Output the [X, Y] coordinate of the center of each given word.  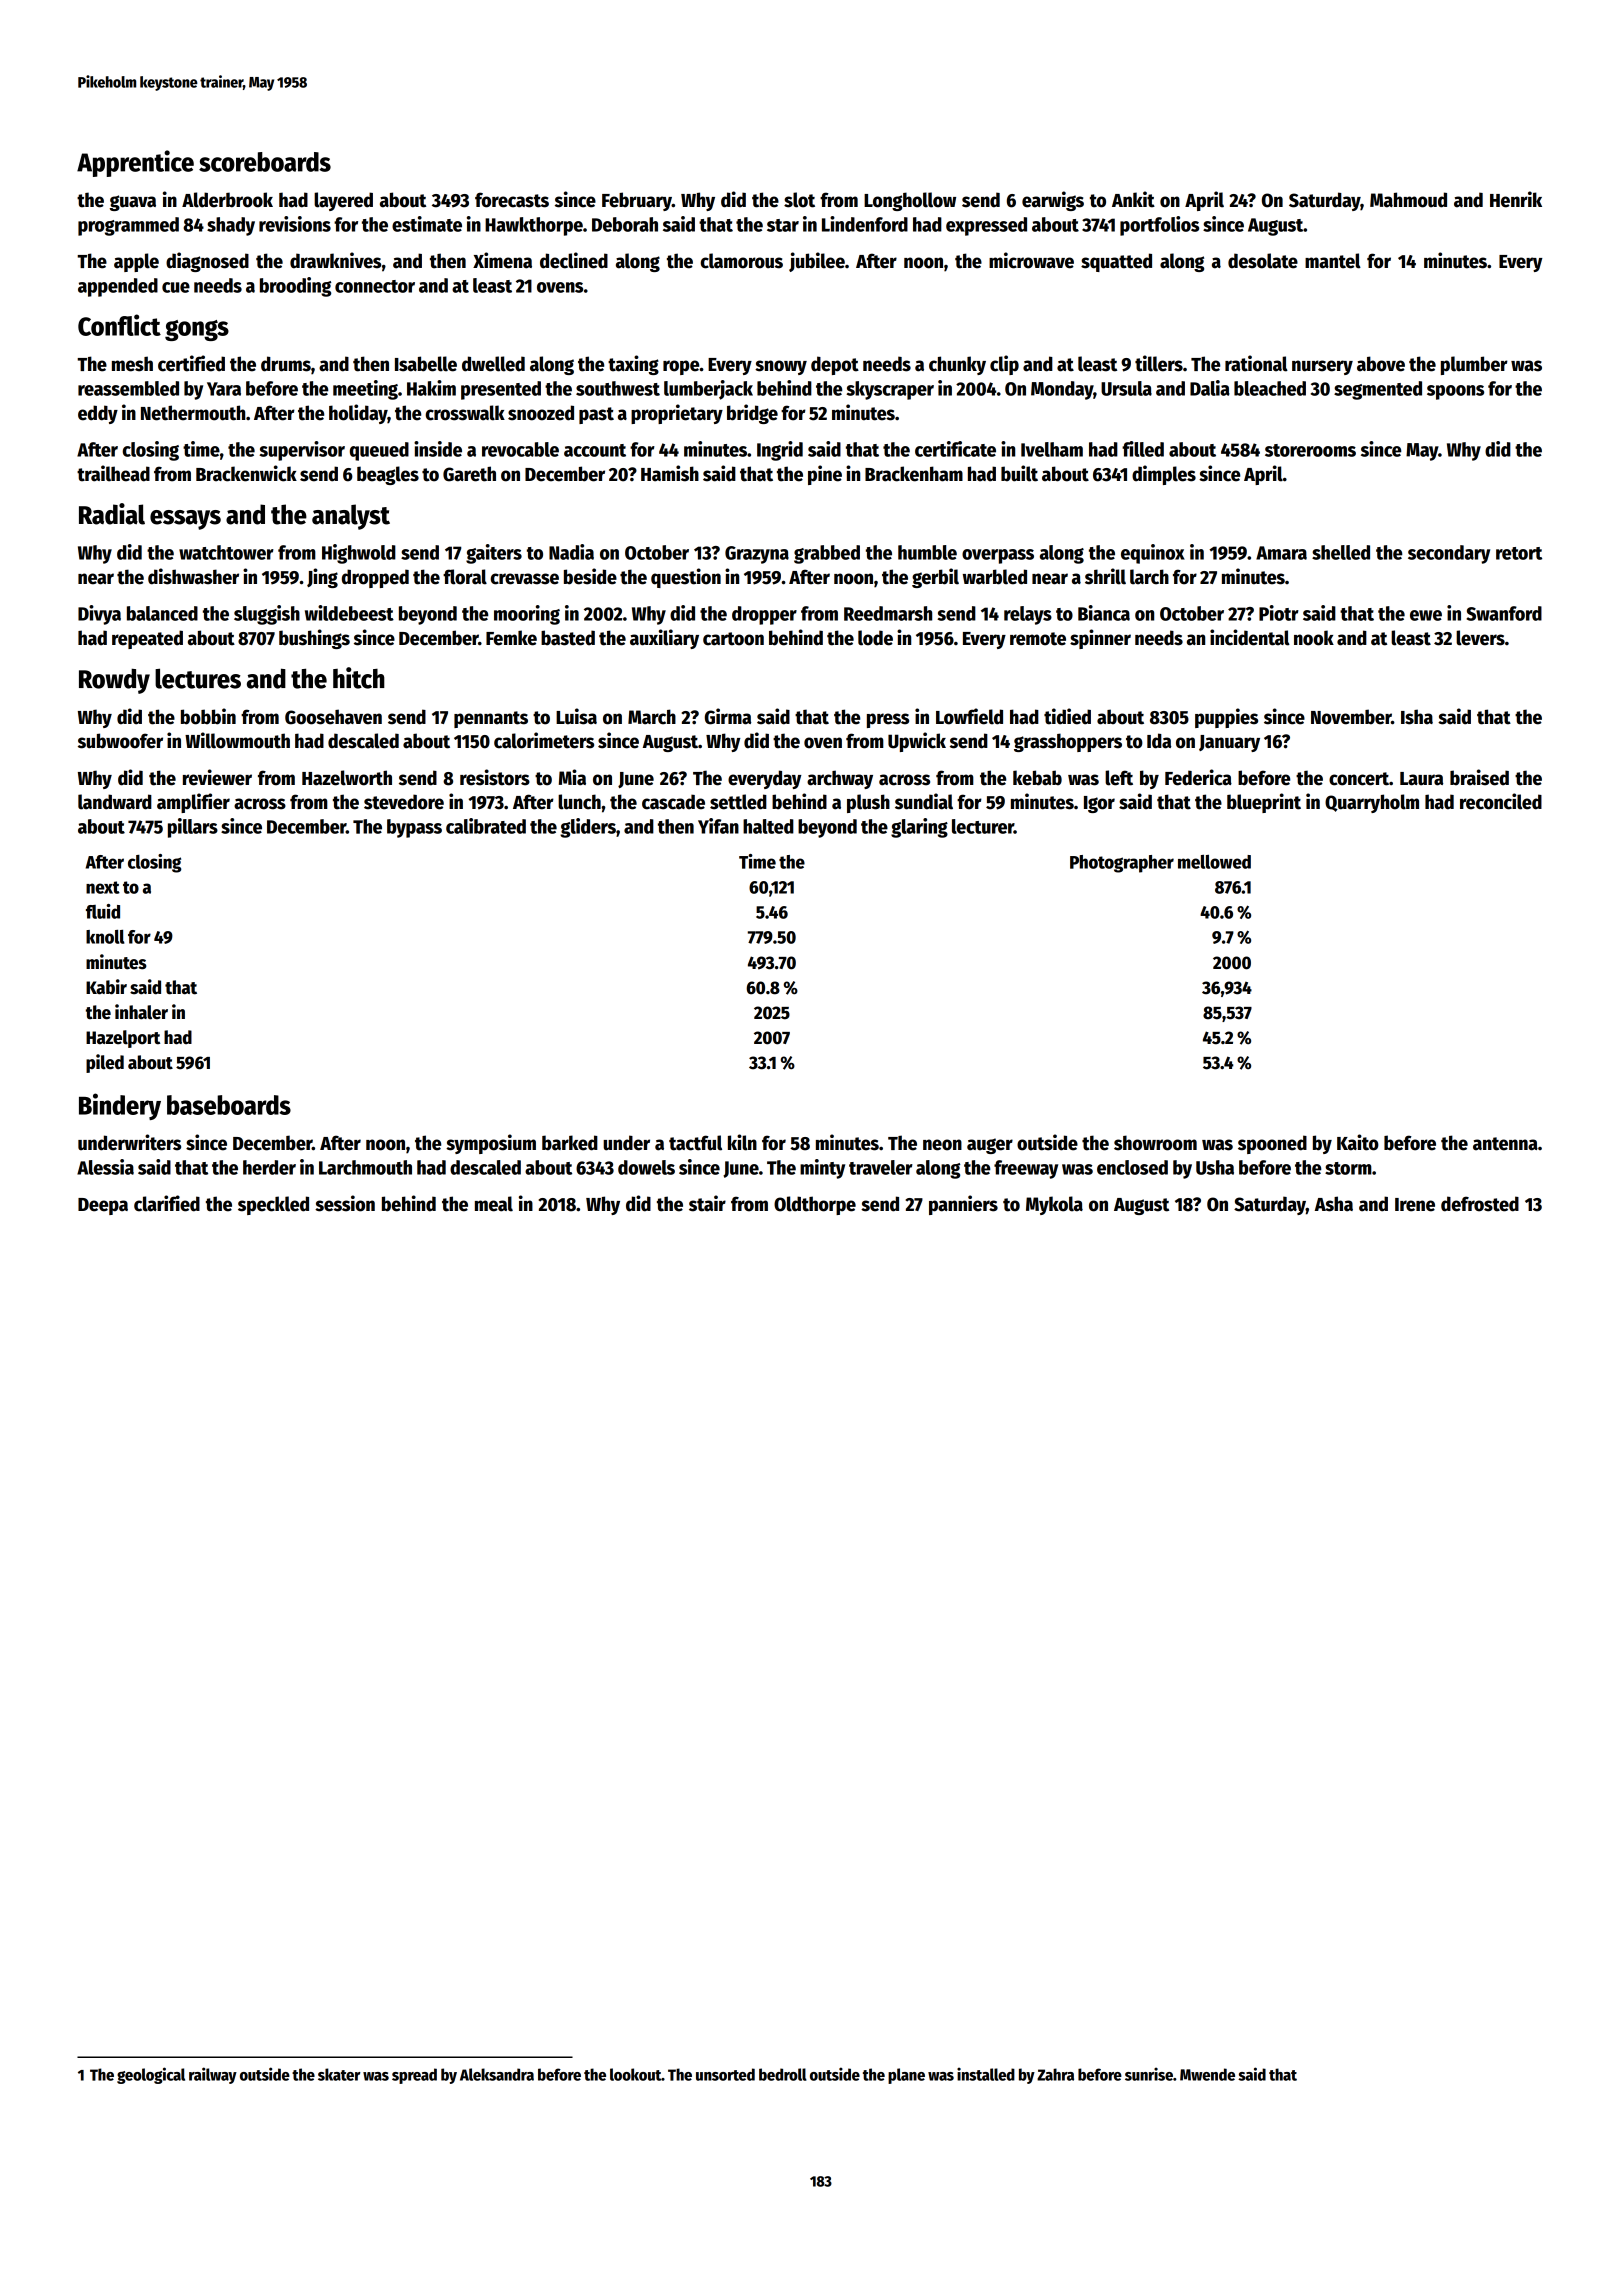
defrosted [1480, 1204]
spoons [1455, 392]
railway [213, 2075]
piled [105, 1063]
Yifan [718, 826]
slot [799, 200]
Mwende [1207, 2074]
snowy [781, 367]
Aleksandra [497, 2074]
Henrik [1516, 199]
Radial [112, 514]
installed [986, 2074]
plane [906, 2076]
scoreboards [265, 162]
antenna [1505, 1144]
